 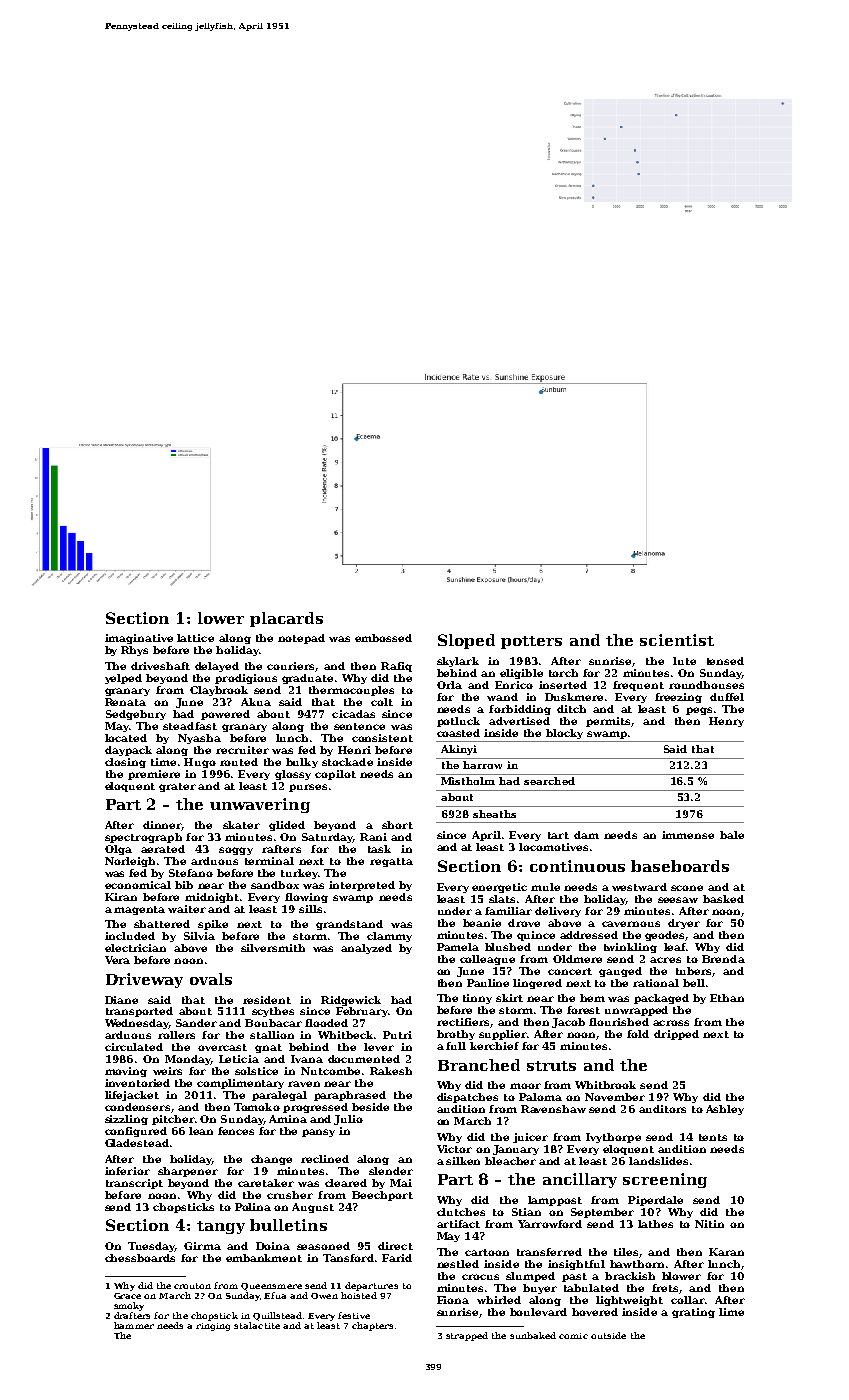 What do you see at coordinates (383, 638) in the page?
I see `embossed` at bounding box center [383, 638].
